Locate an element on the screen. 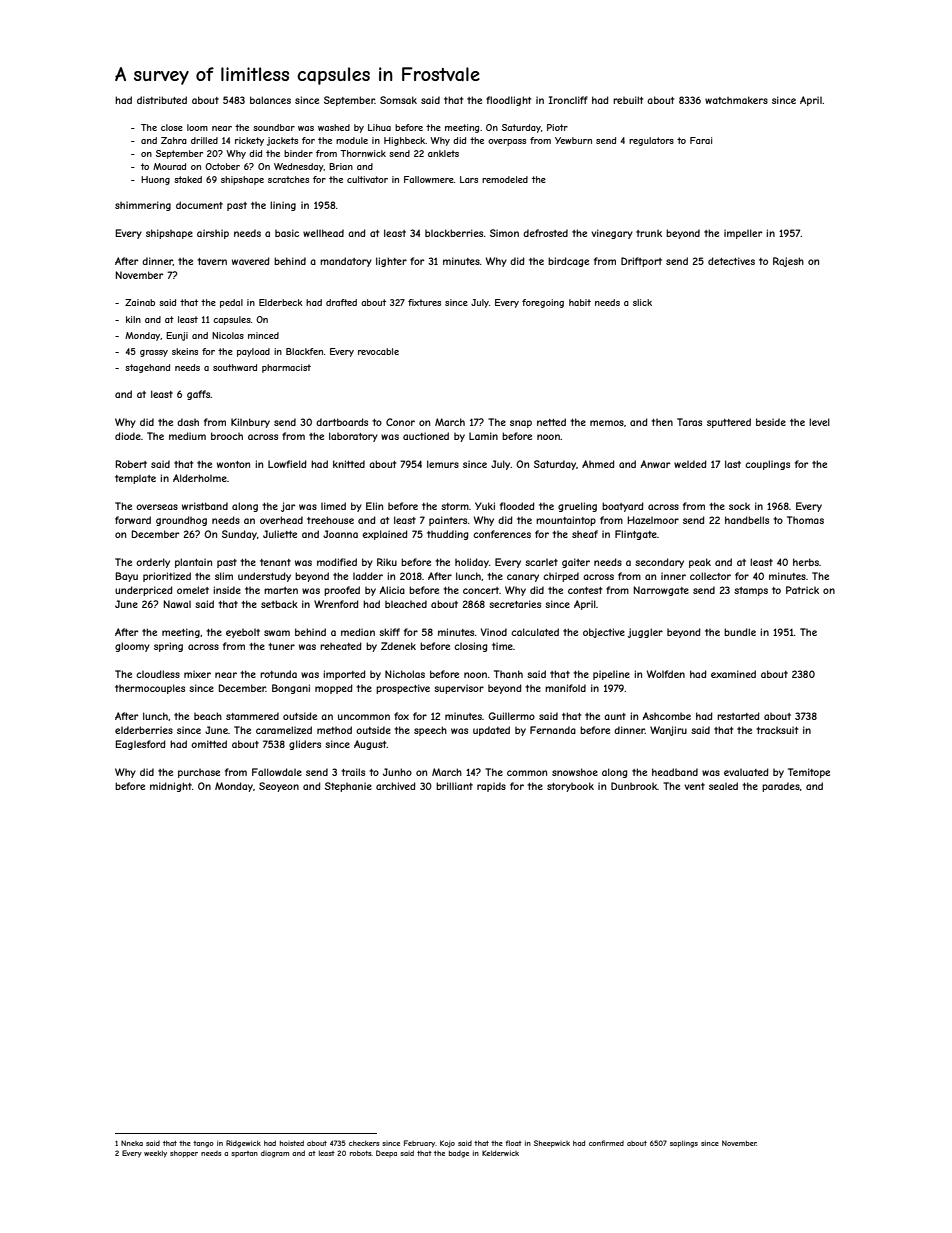 Image resolution: width=952 pixels, height=1233 pixels. rebuilt is located at coordinates (628, 100).
